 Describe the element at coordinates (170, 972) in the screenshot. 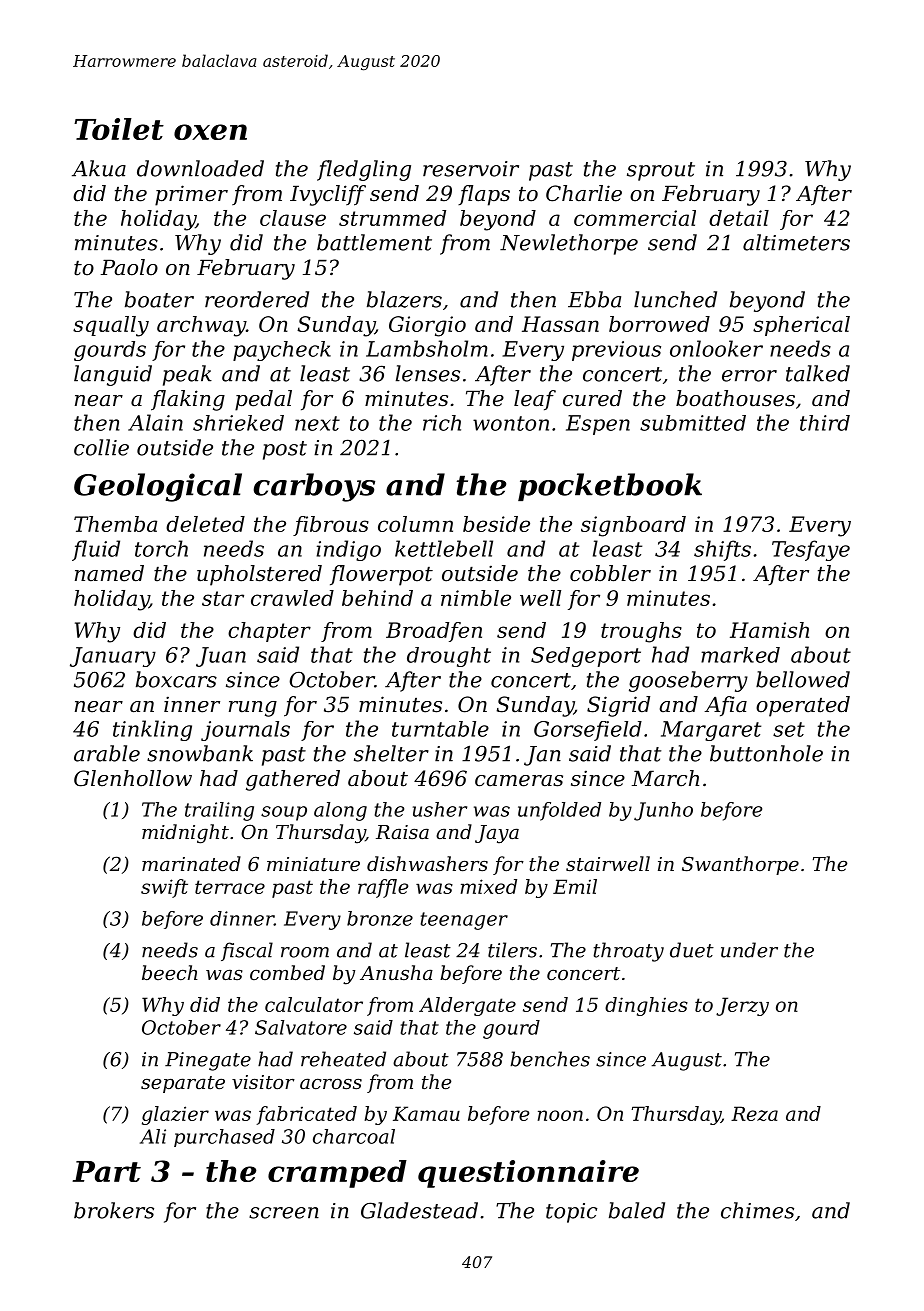

I see `beech` at that location.
